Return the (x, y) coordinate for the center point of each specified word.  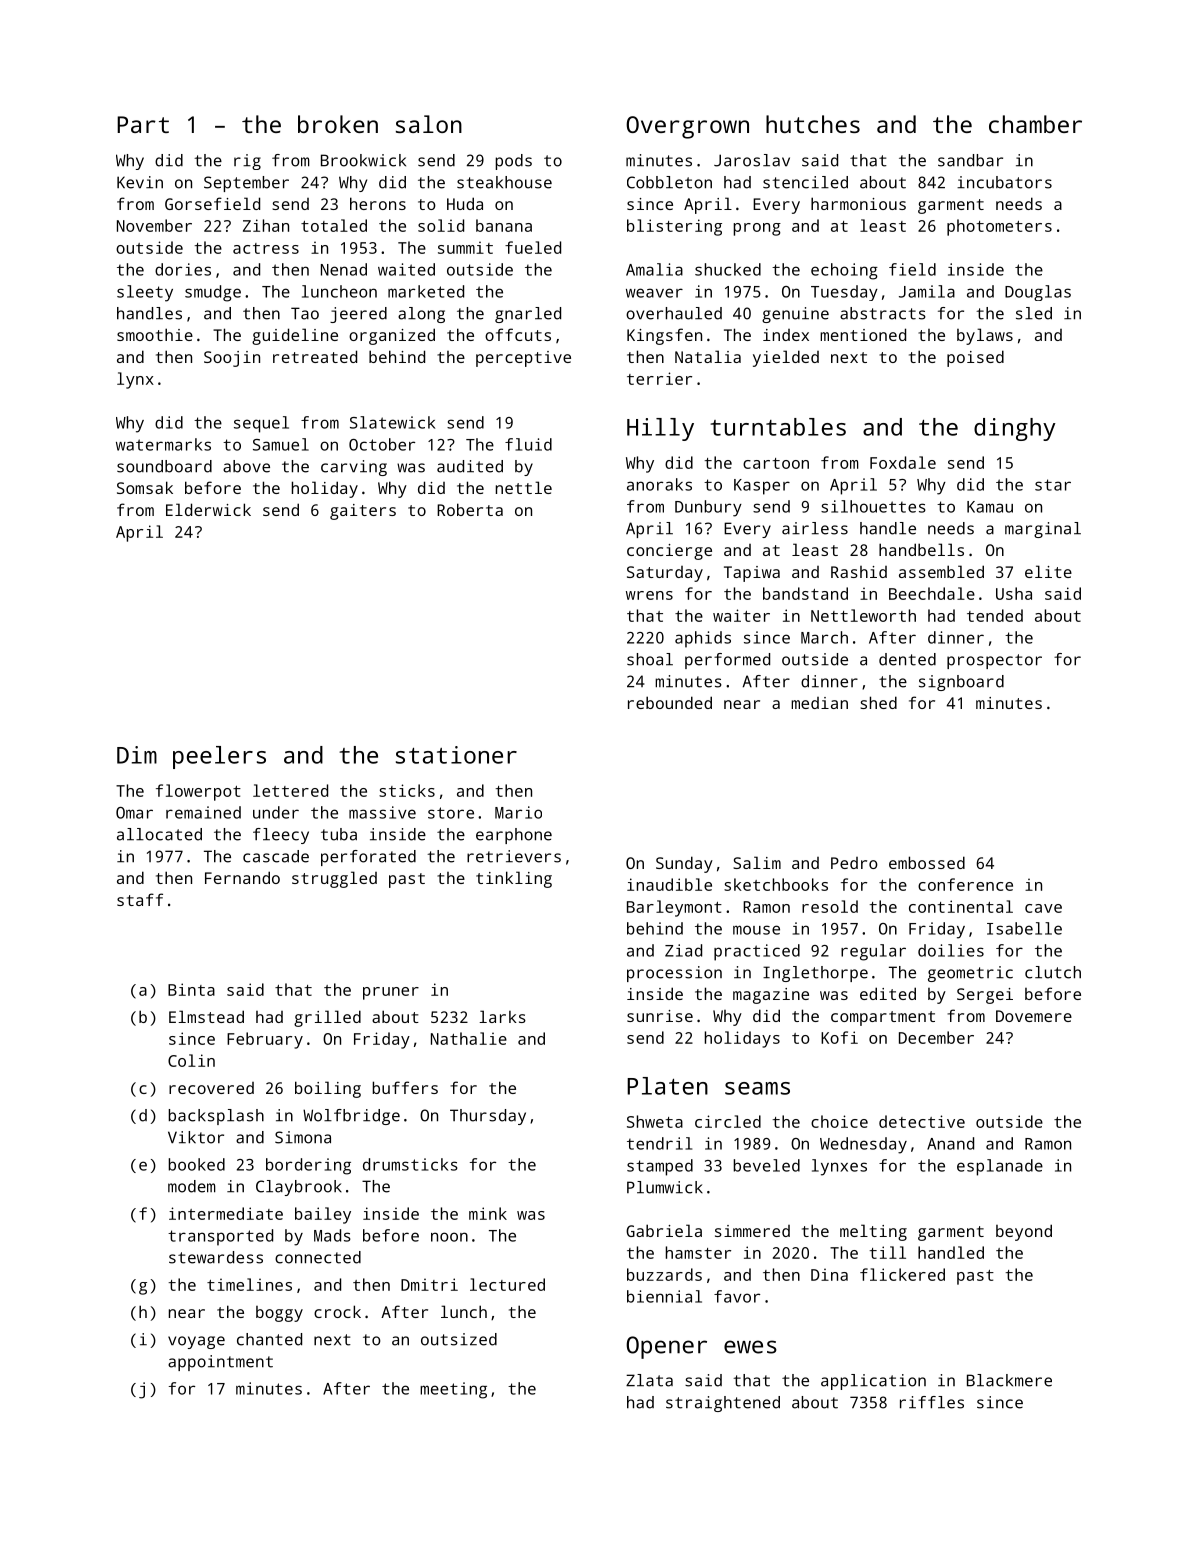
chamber (1035, 124)
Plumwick (665, 1187)
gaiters (363, 512)
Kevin (140, 182)
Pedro (854, 863)
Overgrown (687, 127)
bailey (323, 1215)
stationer (456, 755)
